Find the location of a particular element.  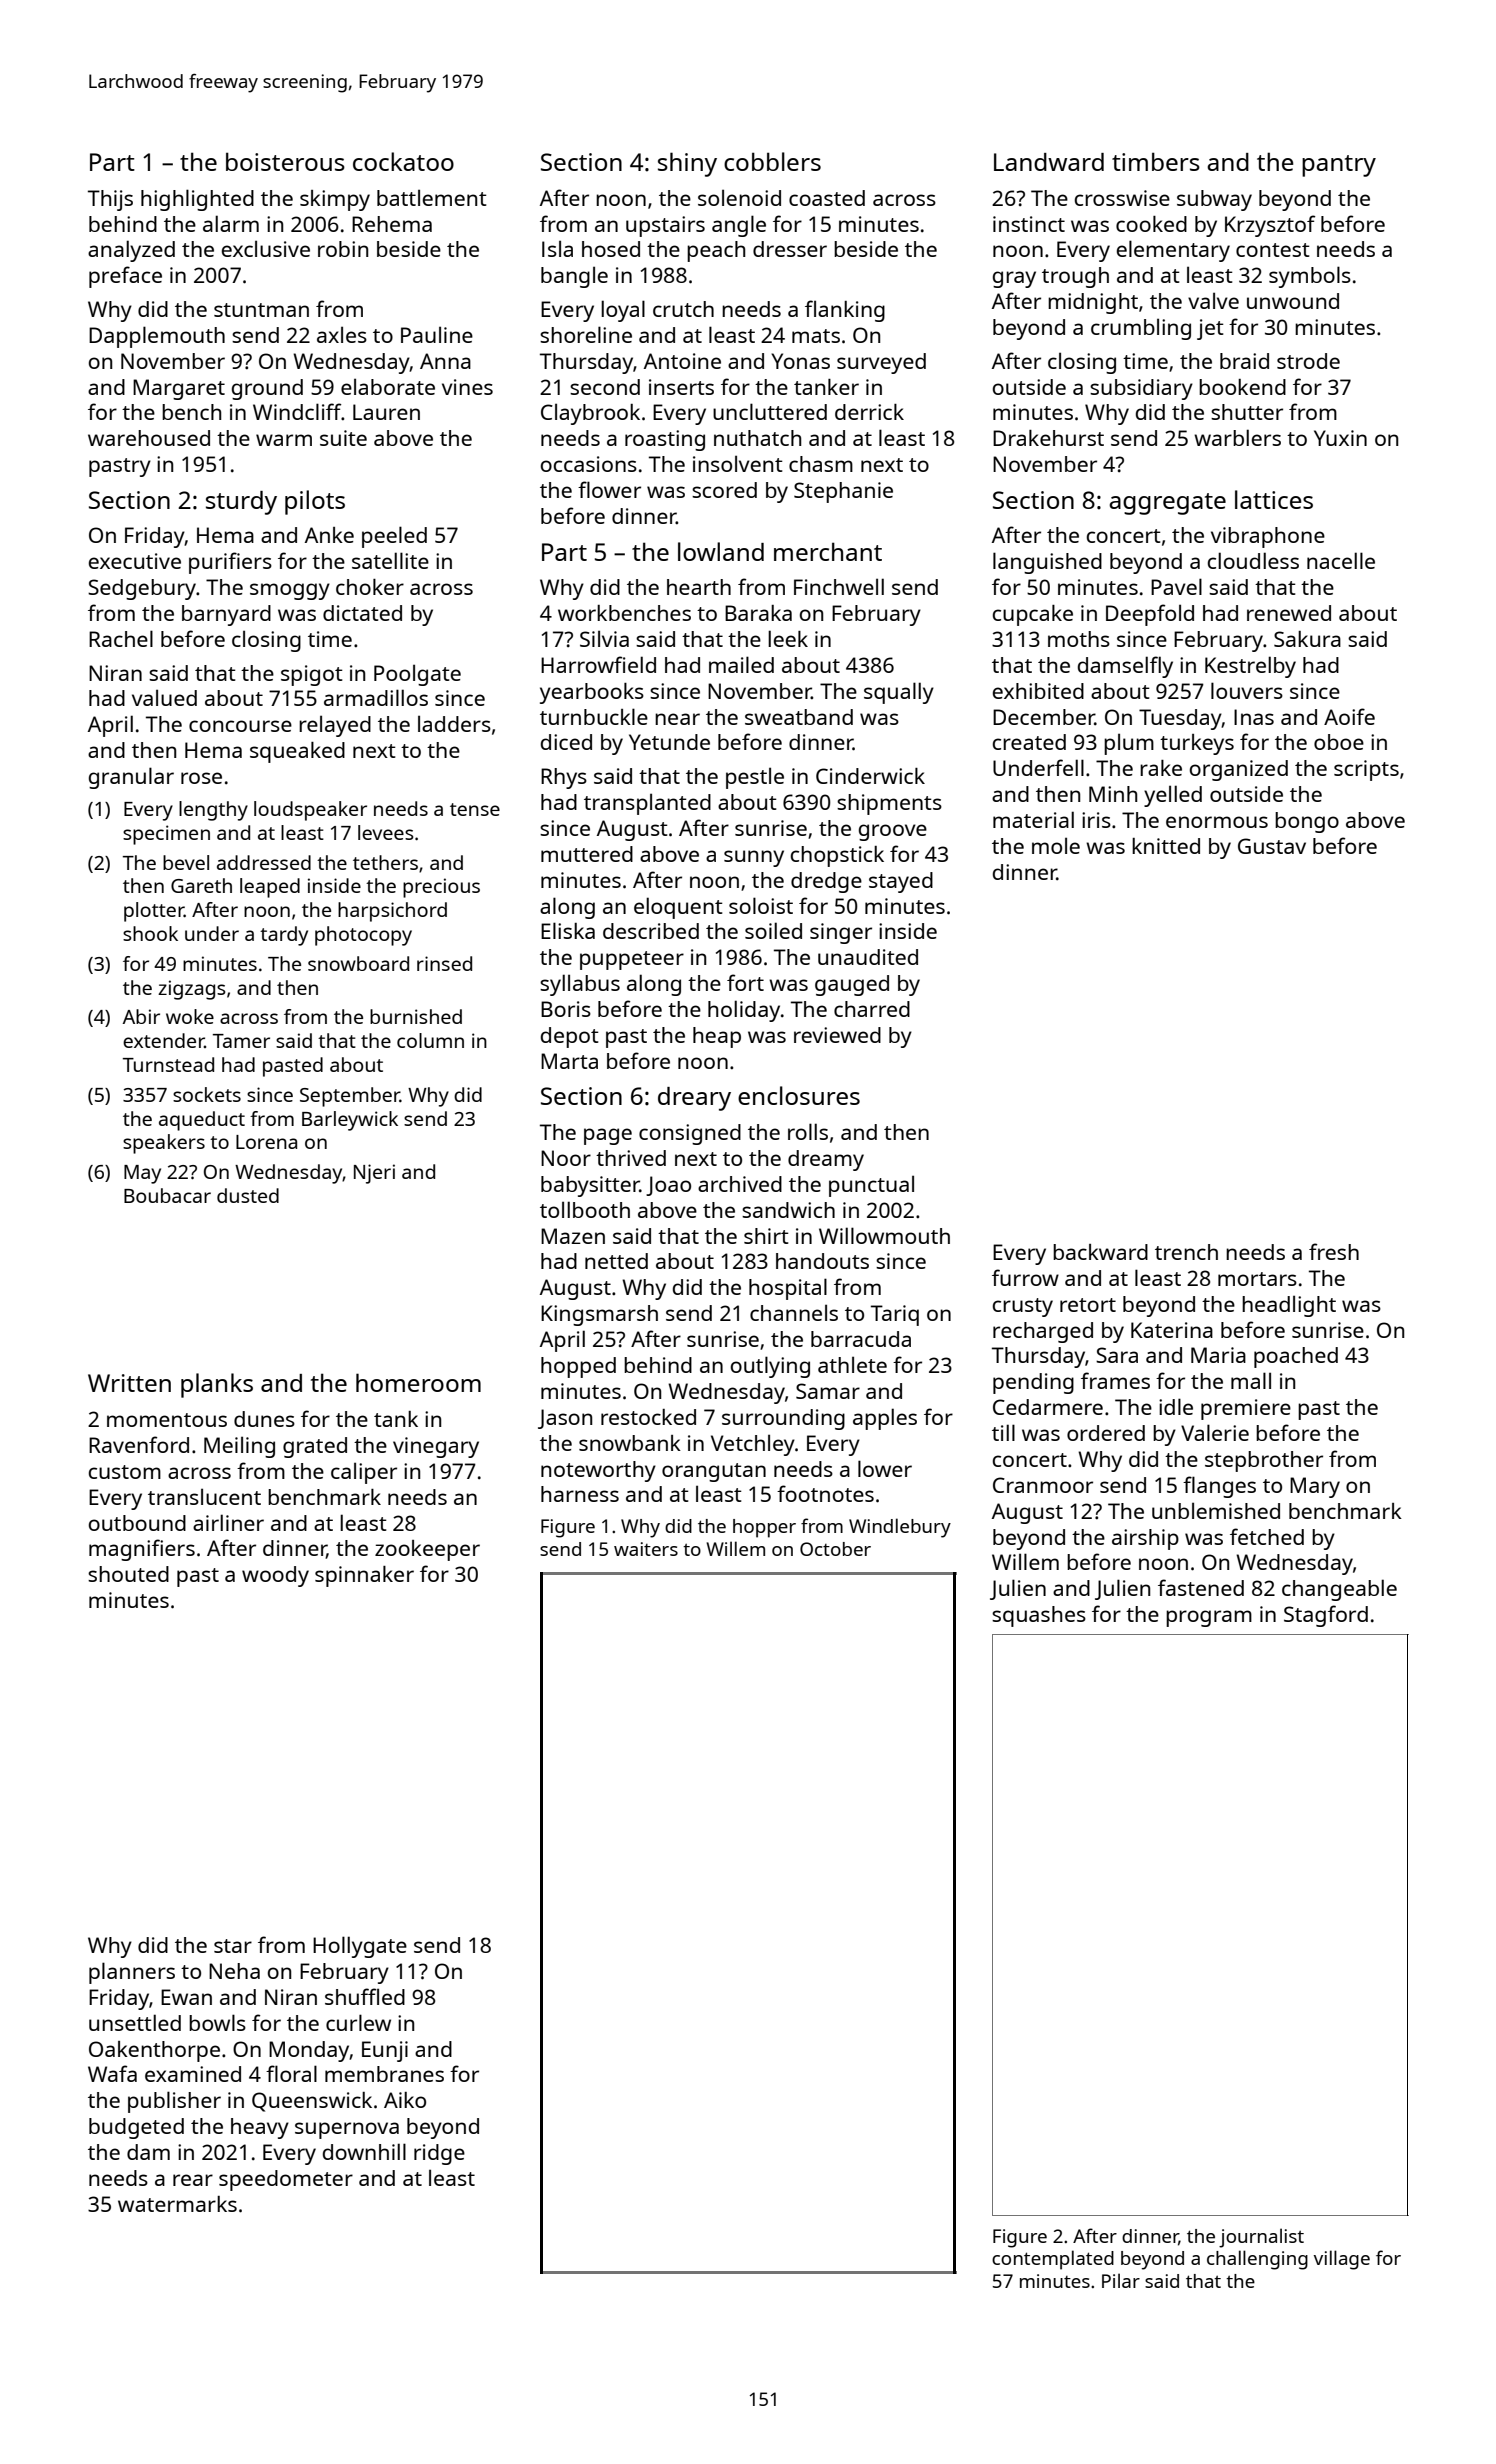

ridge is located at coordinates (439, 2154).
